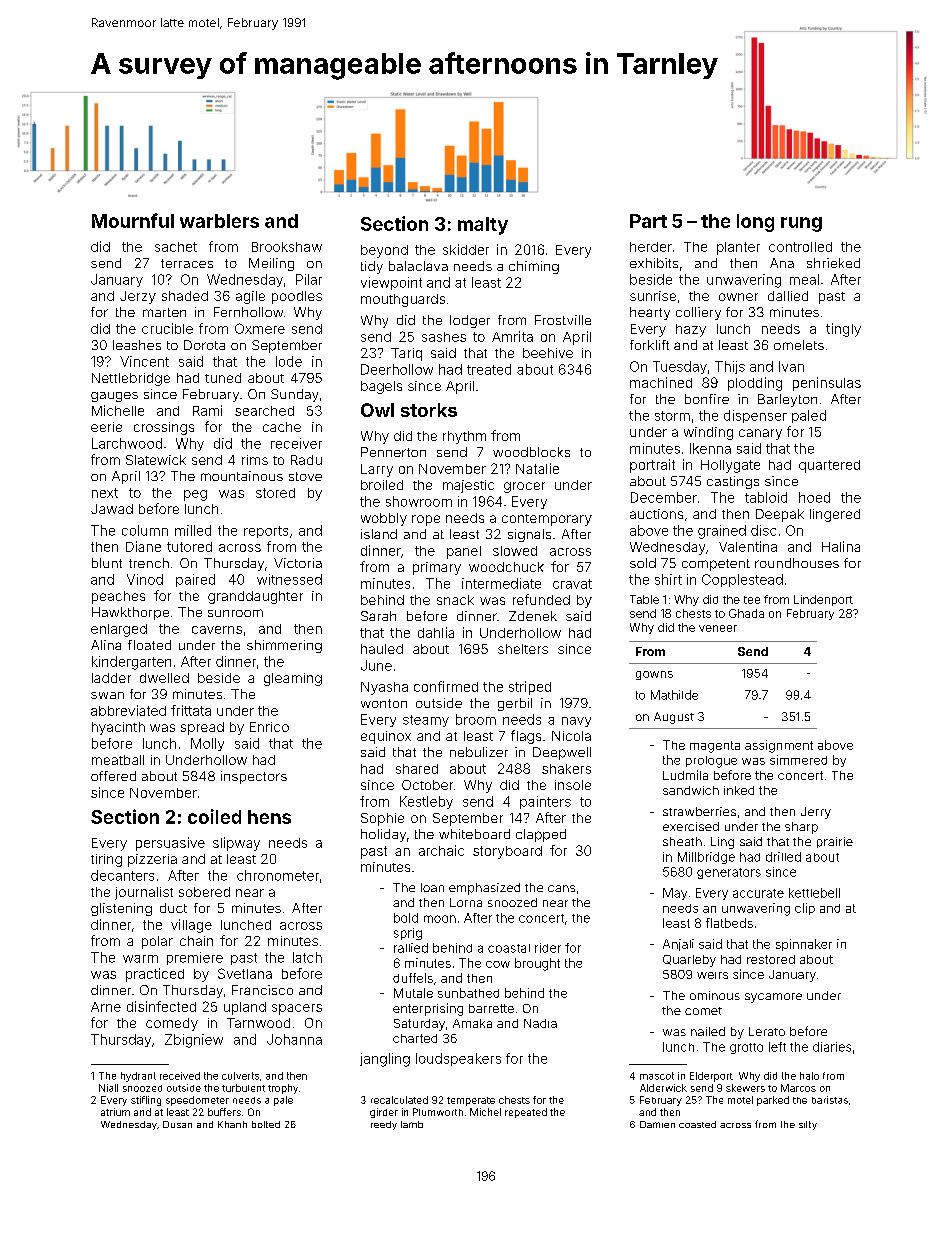 The height and width of the page is (1233, 952). What do you see at coordinates (479, 752) in the page?
I see `nebulizer` at bounding box center [479, 752].
